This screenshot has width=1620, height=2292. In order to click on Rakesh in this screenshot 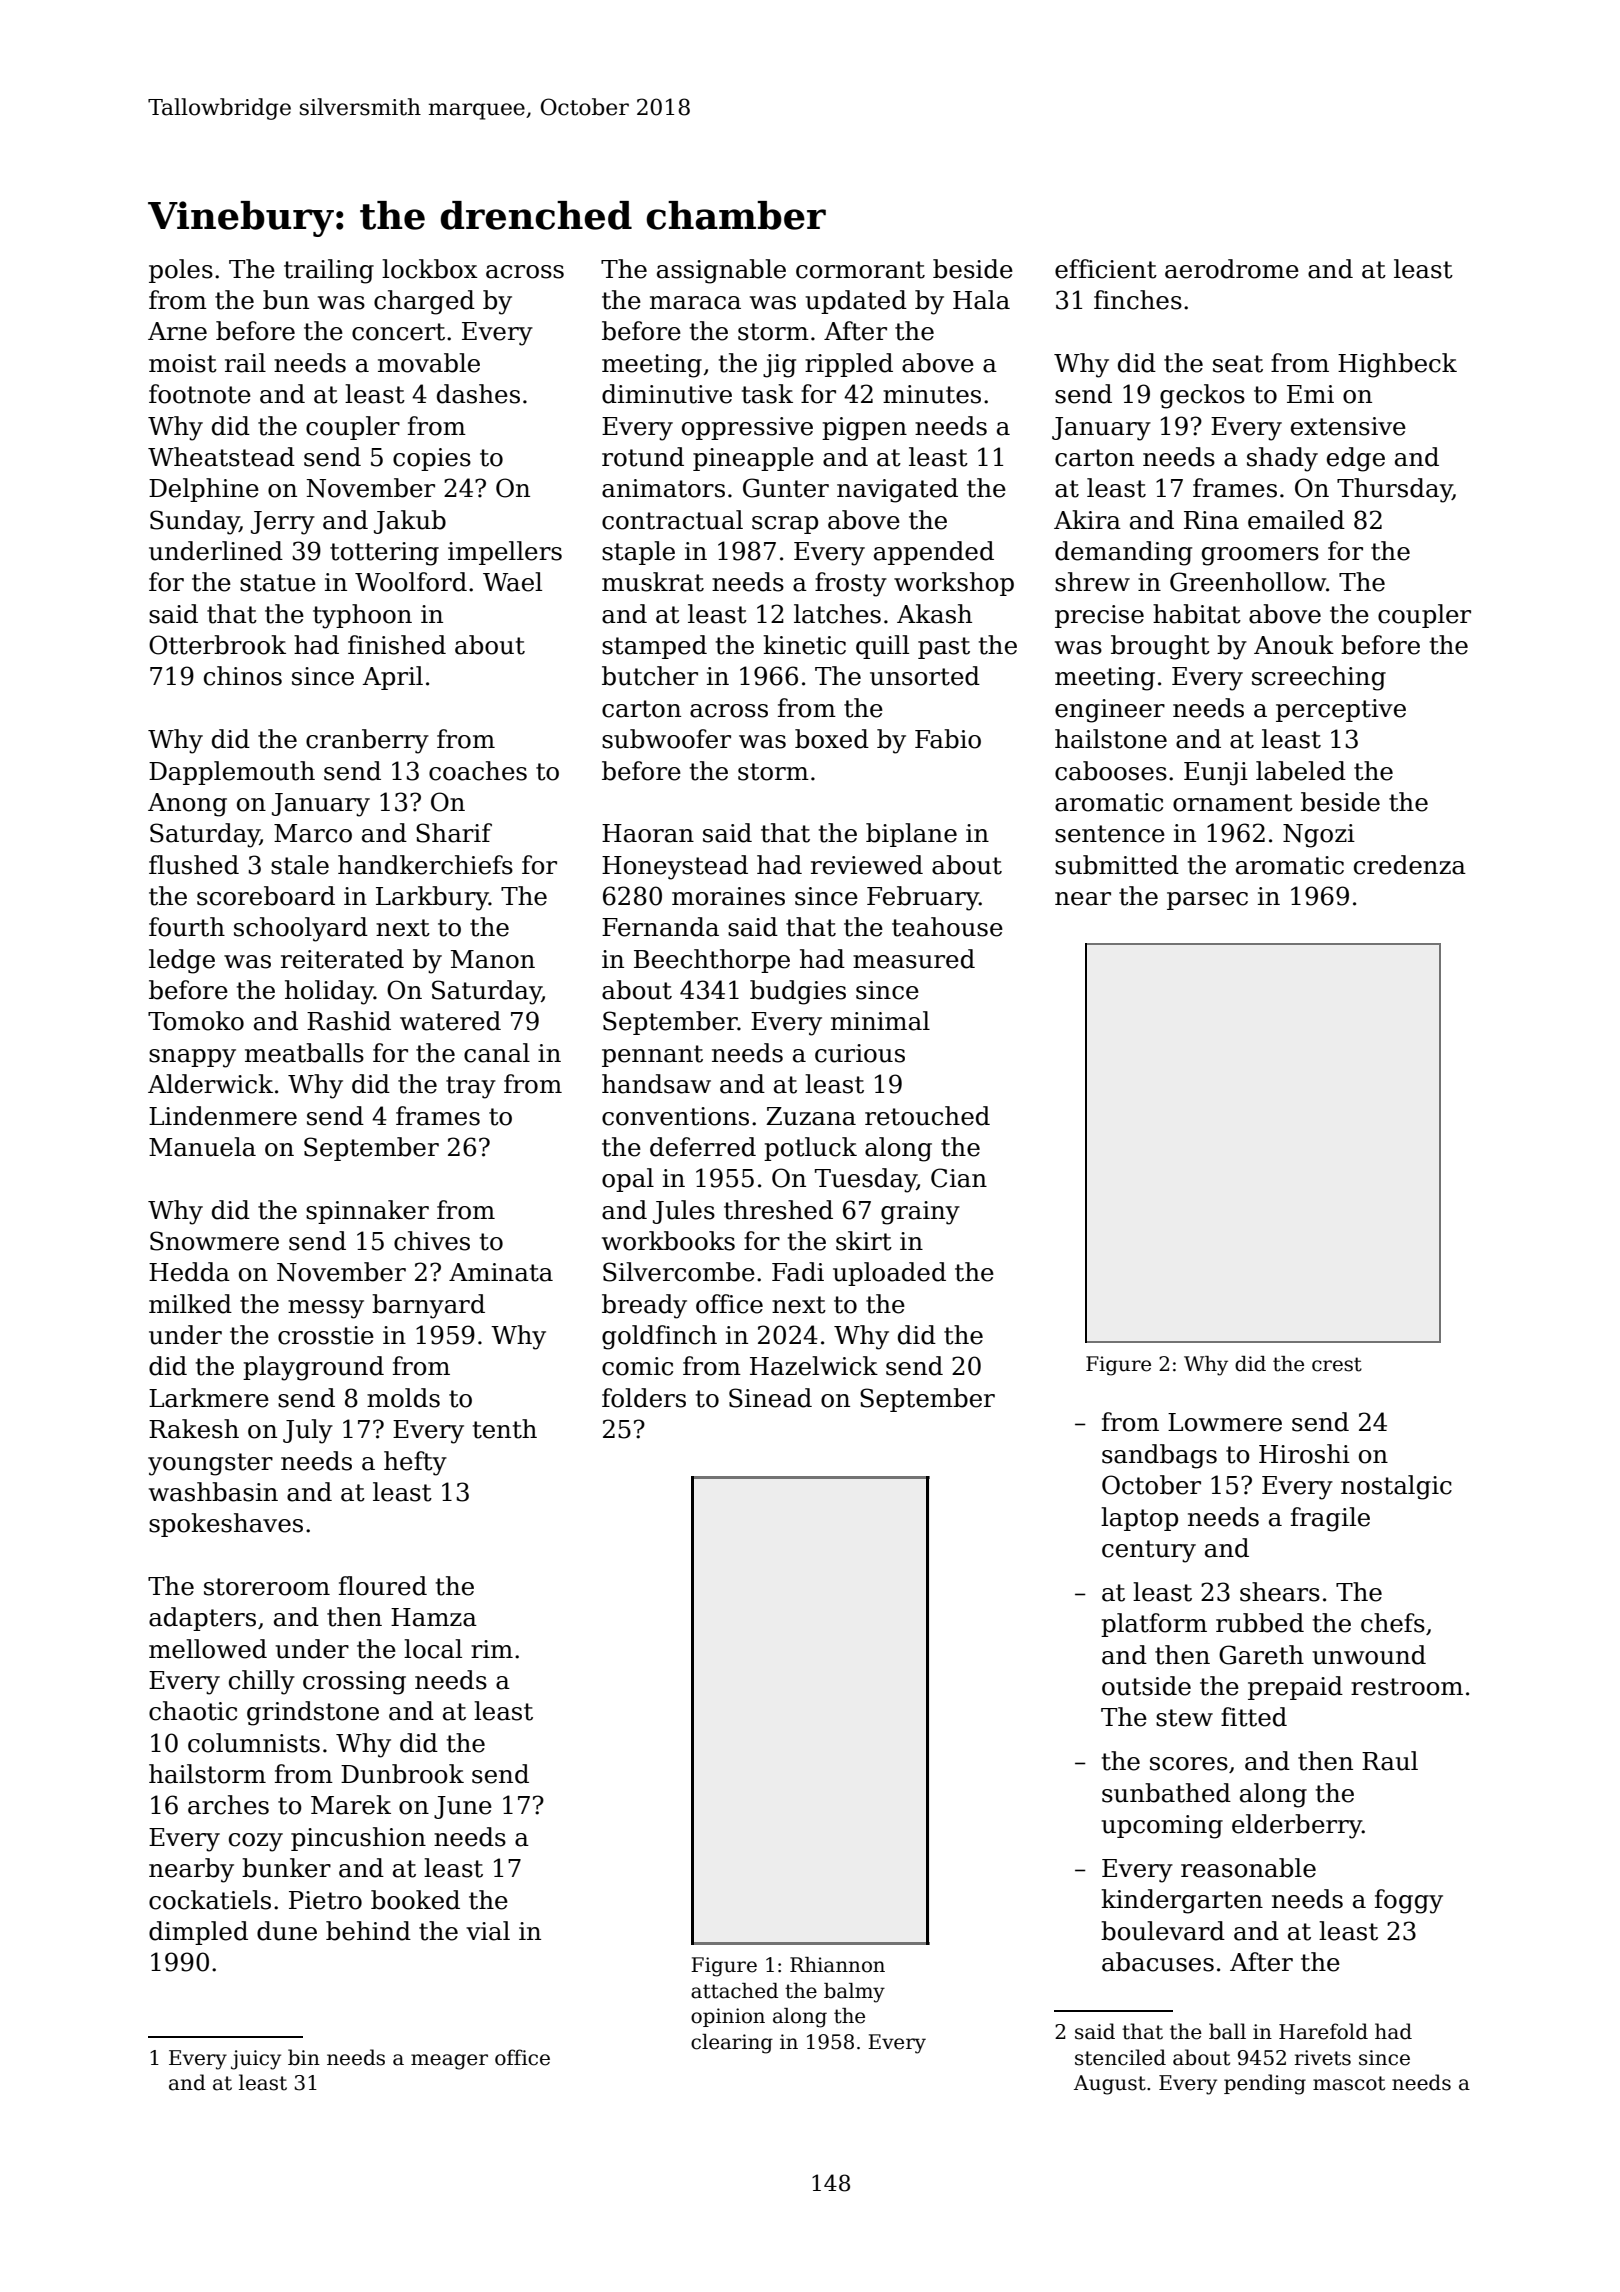, I will do `click(194, 1429)`.
